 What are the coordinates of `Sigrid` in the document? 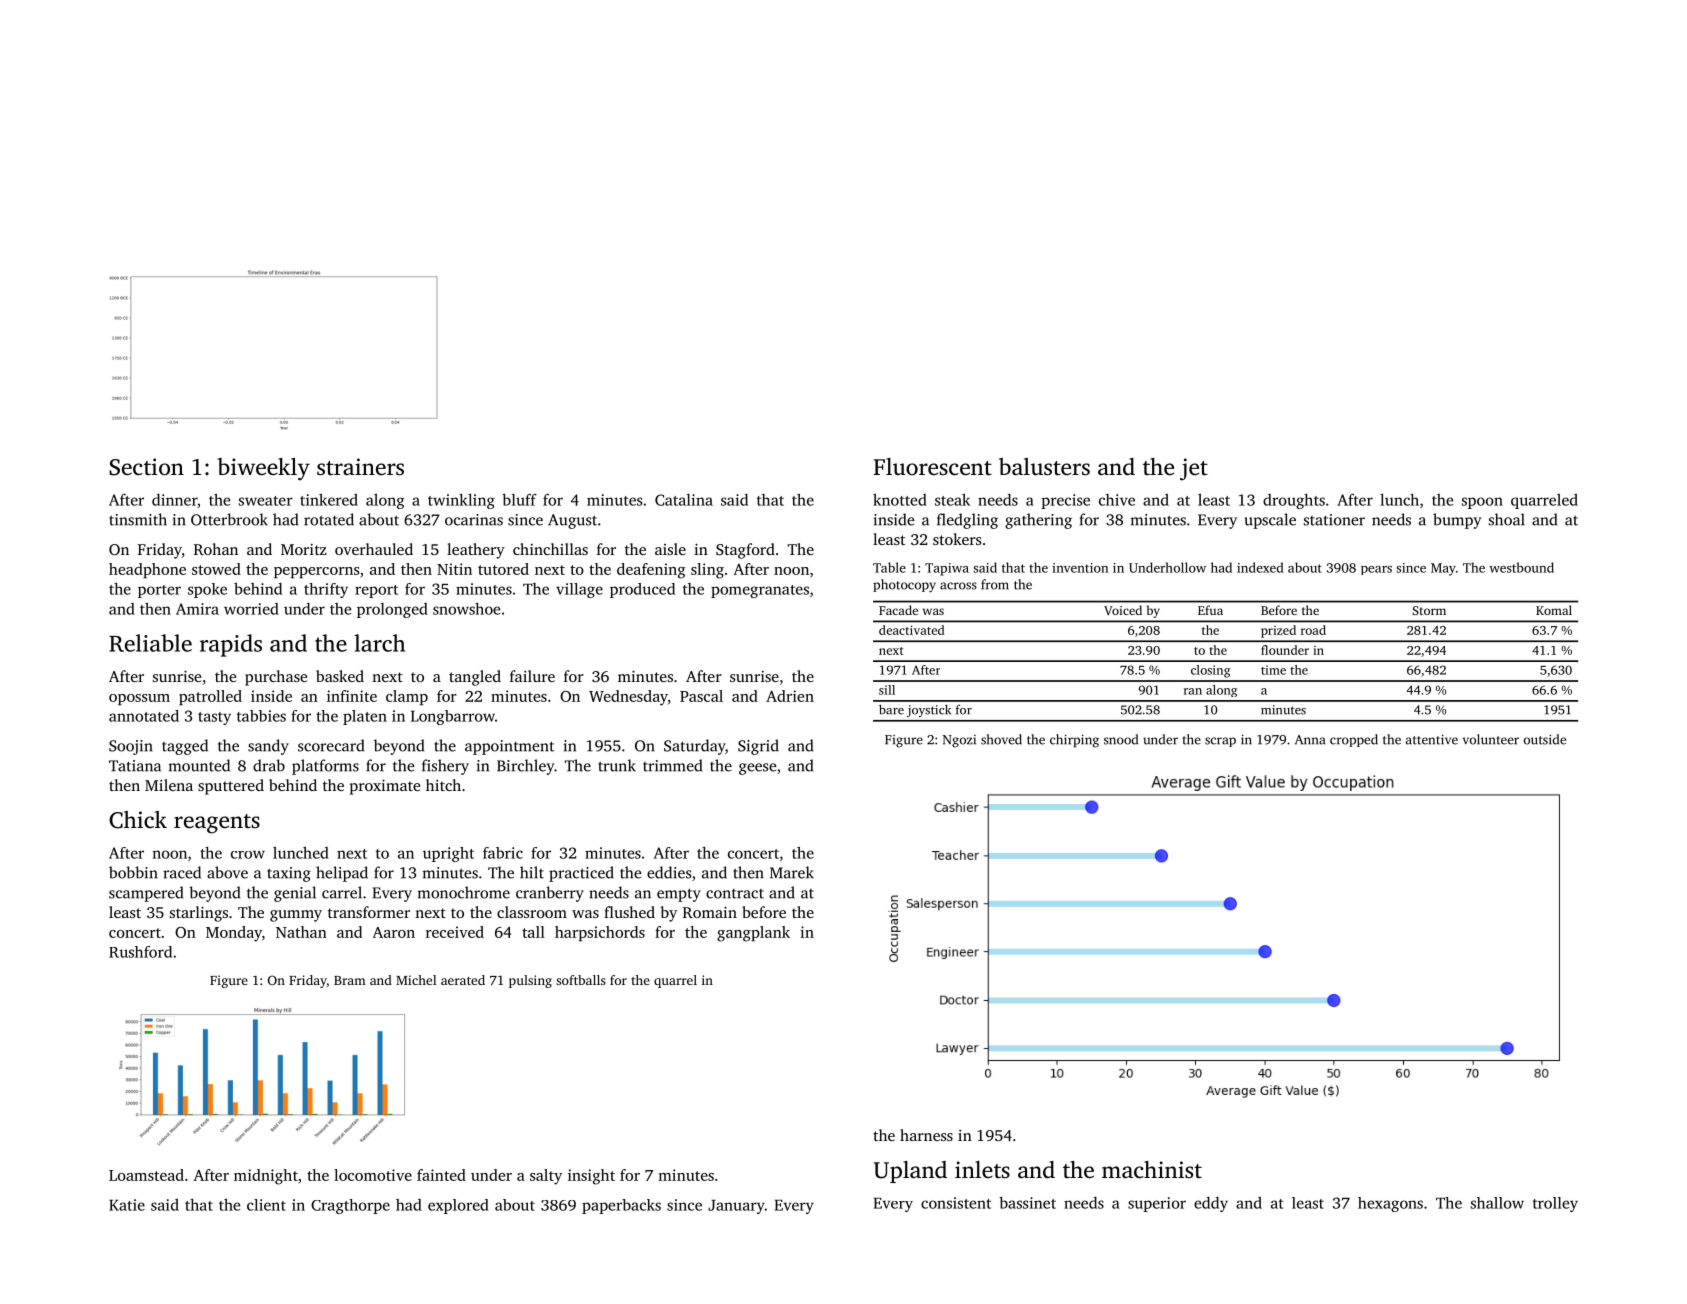 It's located at (758, 747).
